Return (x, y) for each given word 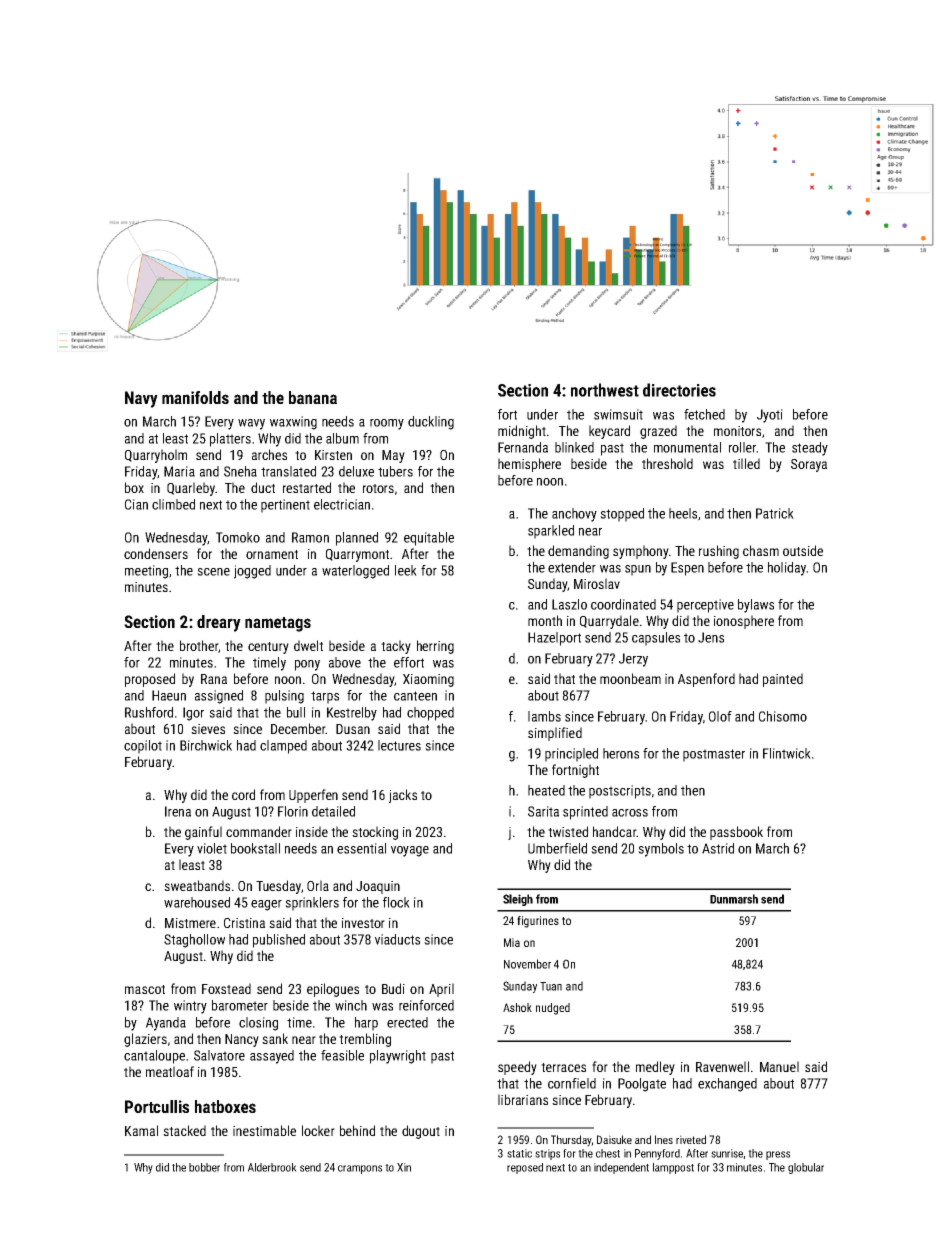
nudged (553, 1009)
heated (546, 790)
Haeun (169, 695)
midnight (522, 432)
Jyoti (770, 416)
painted (783, 680)
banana (313, 397)
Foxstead (226, 988)
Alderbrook (272, 1167)
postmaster (714, 755)
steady (810, 449)
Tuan (551, 986)
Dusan (353, 729)
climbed (173, 504)
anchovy (574, 515)
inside (312, 831)
